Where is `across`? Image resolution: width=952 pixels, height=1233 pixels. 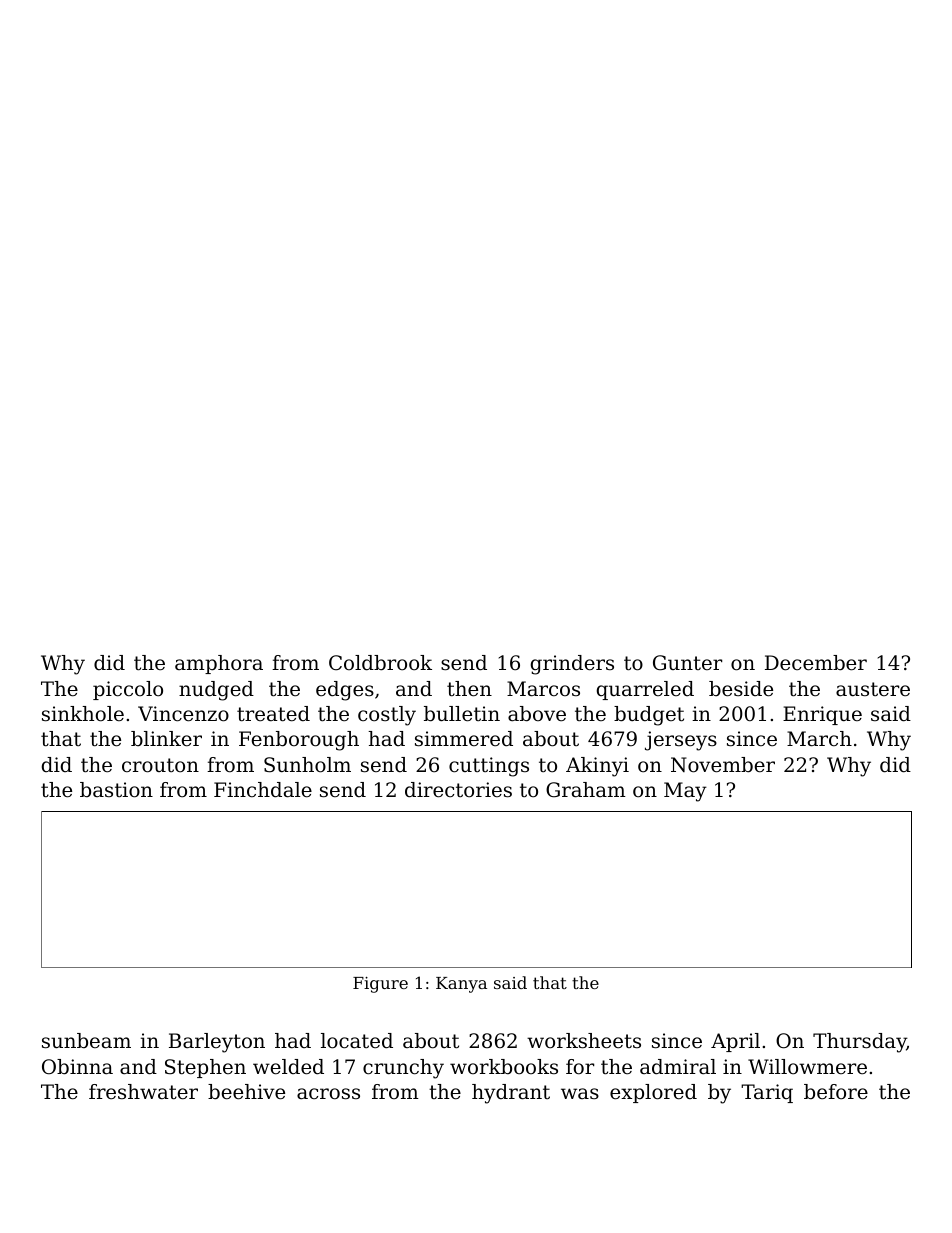 across is located at coordinates (328, 1094).
